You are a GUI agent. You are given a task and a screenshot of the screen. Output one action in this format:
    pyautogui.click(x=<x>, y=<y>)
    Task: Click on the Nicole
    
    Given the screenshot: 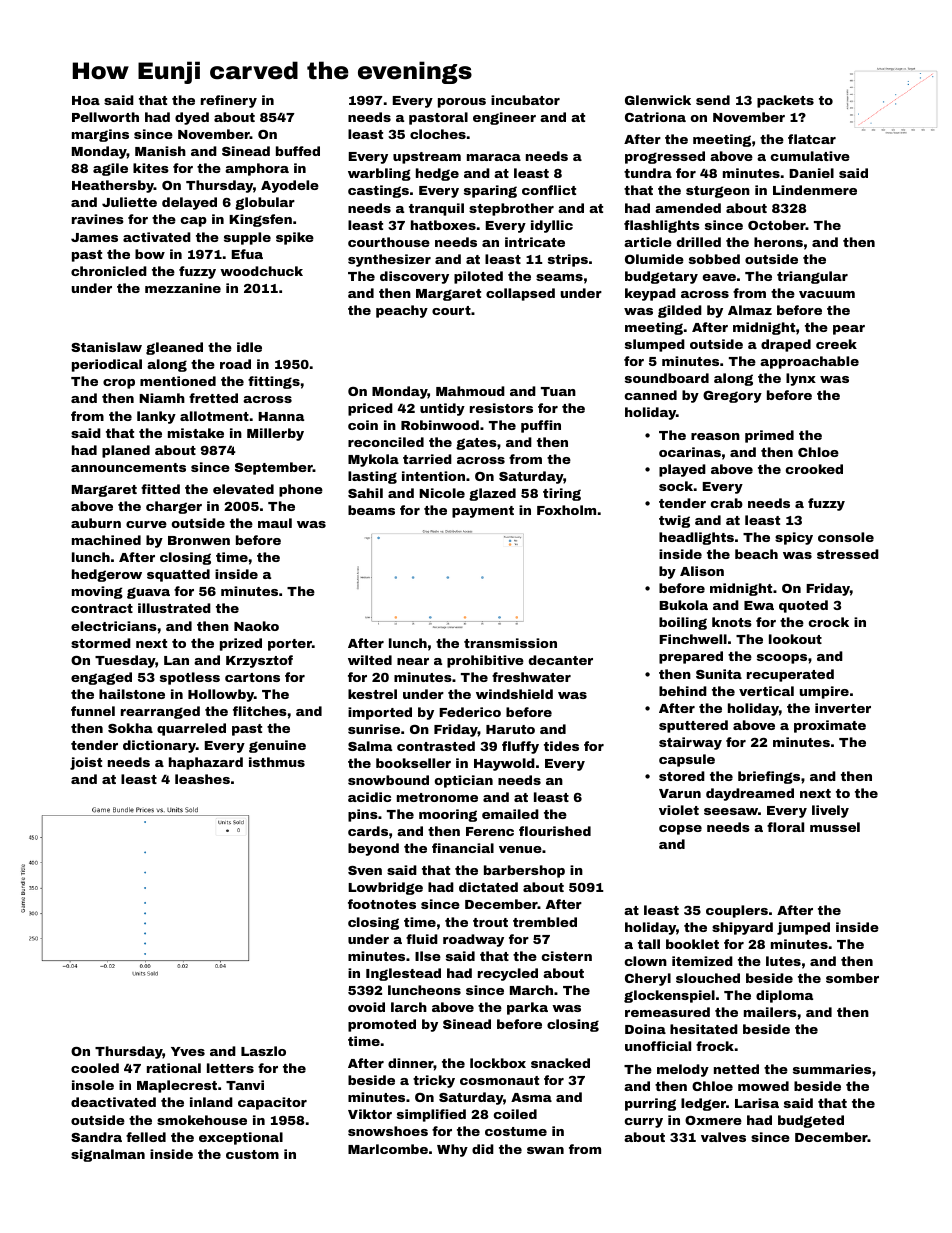 What is the action you would take?
    pyautogui.click(x=442, y=493)
